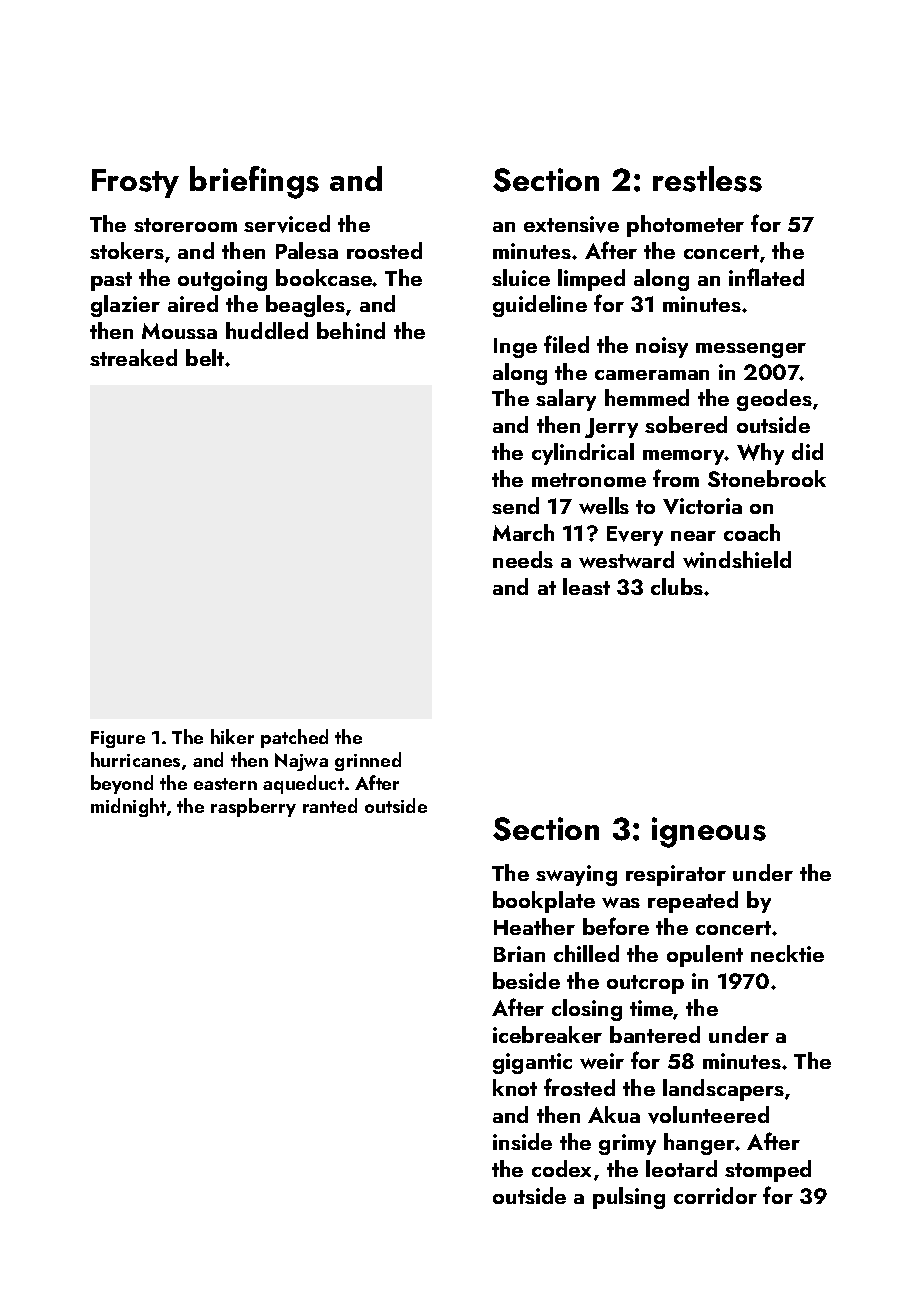 The width and height of the screenshot is (924, 1311). Describe the element at coordinates (515, 505) in the screenshot. I see `send` at that location.
